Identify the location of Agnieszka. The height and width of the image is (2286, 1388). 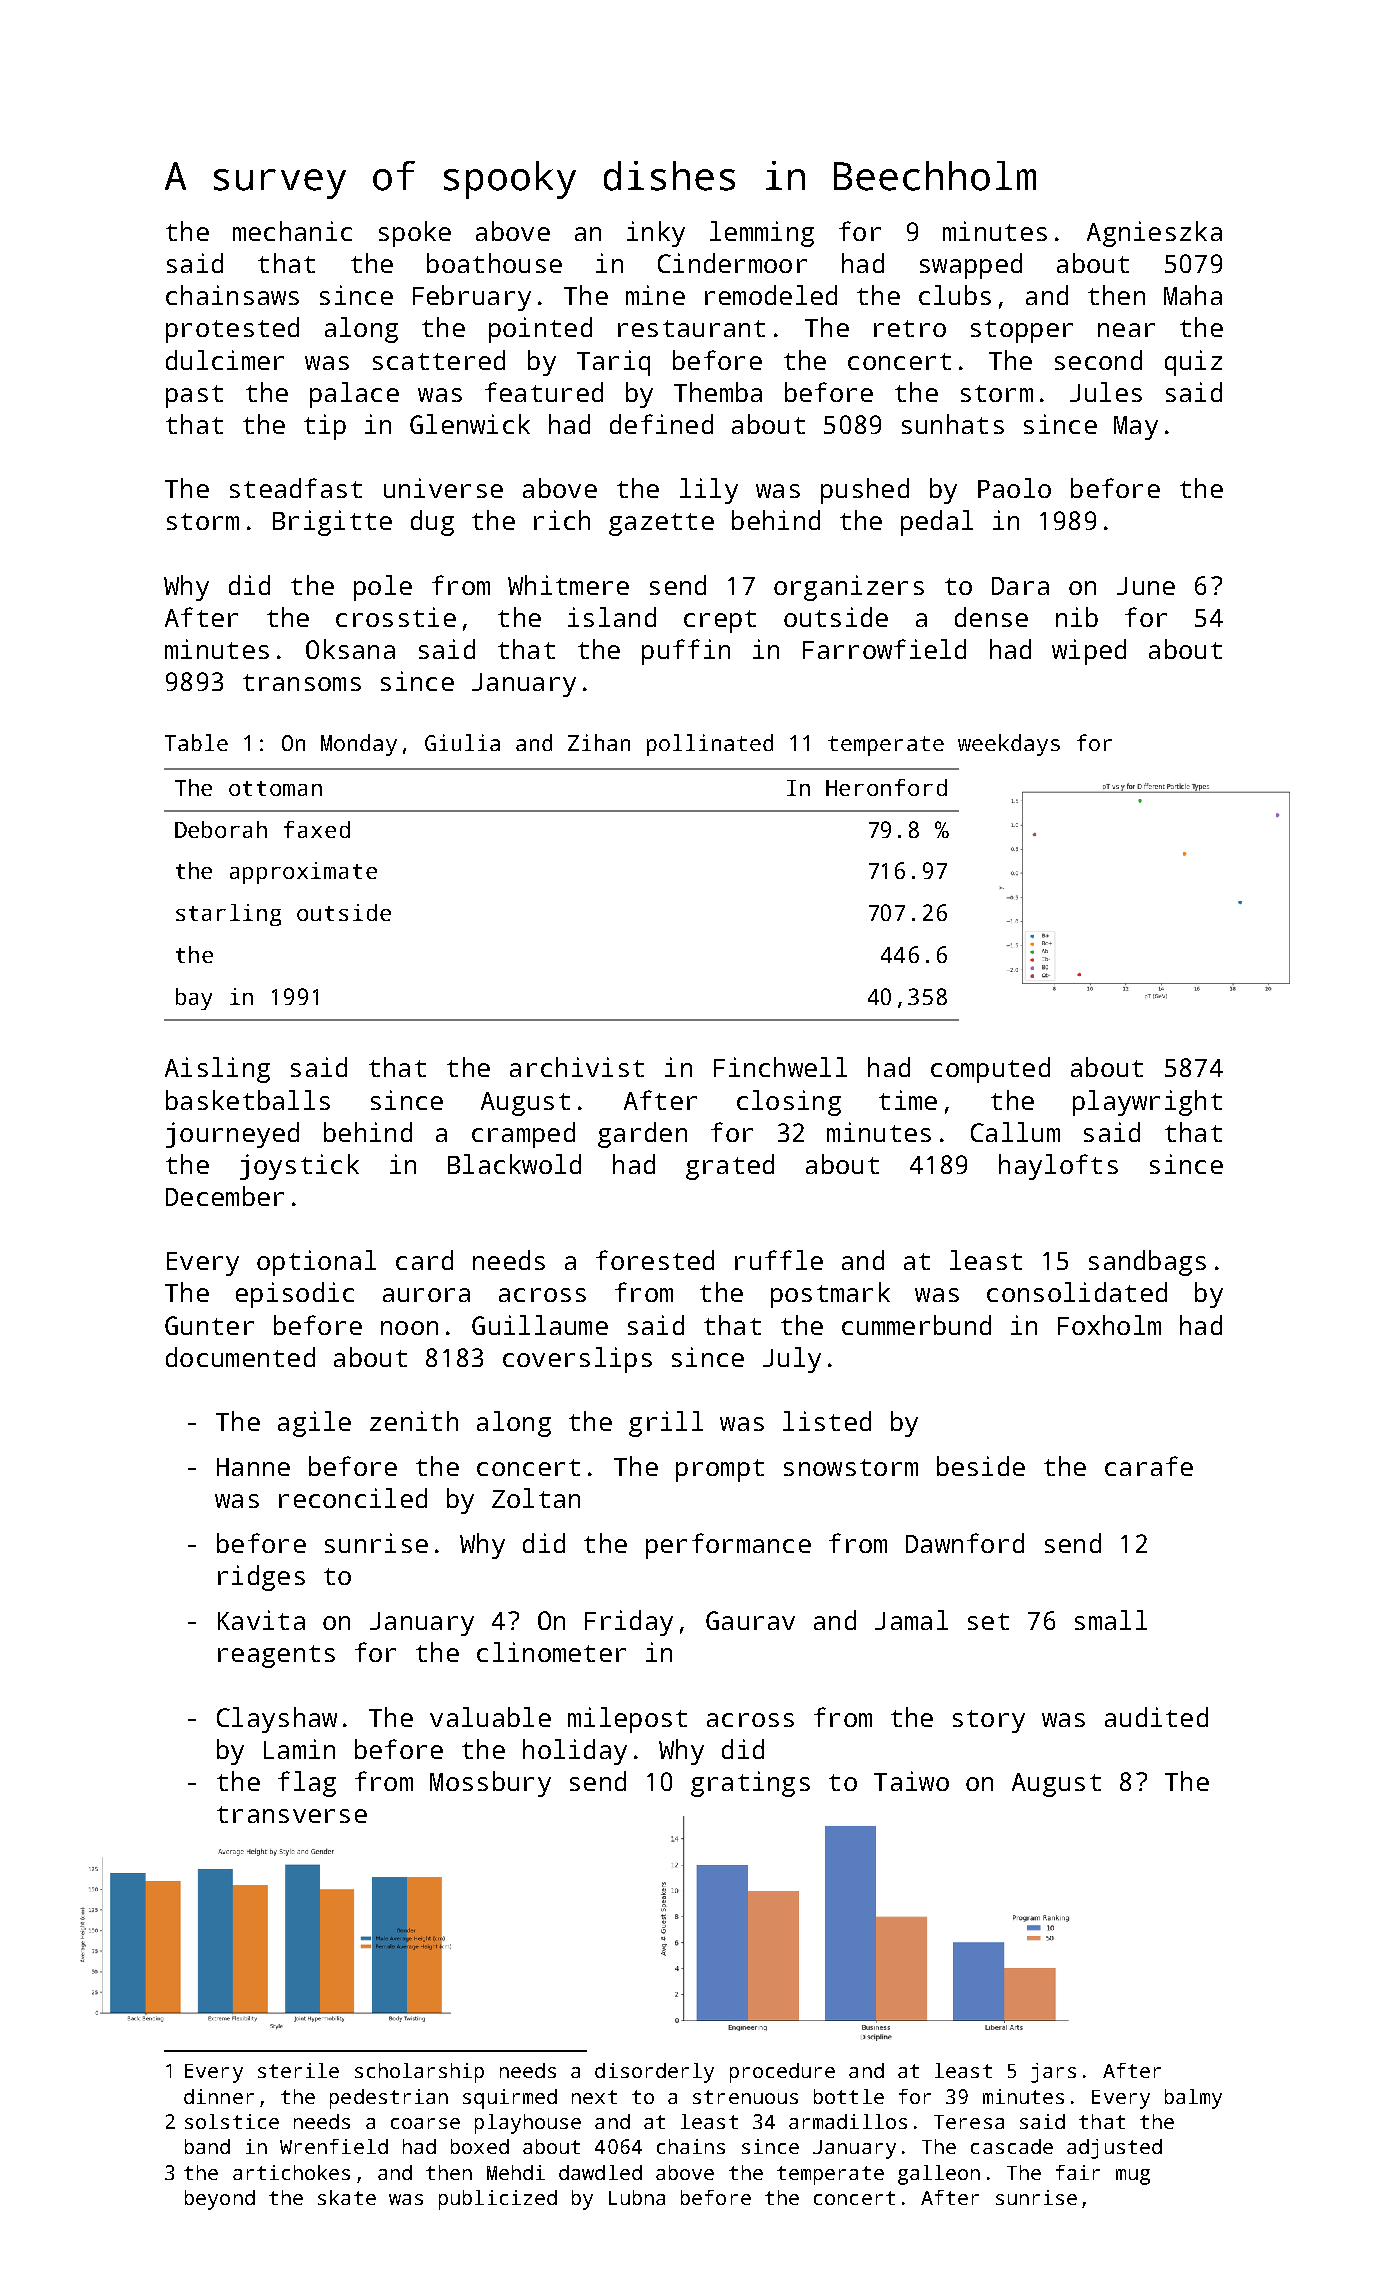
(1154, 234).
